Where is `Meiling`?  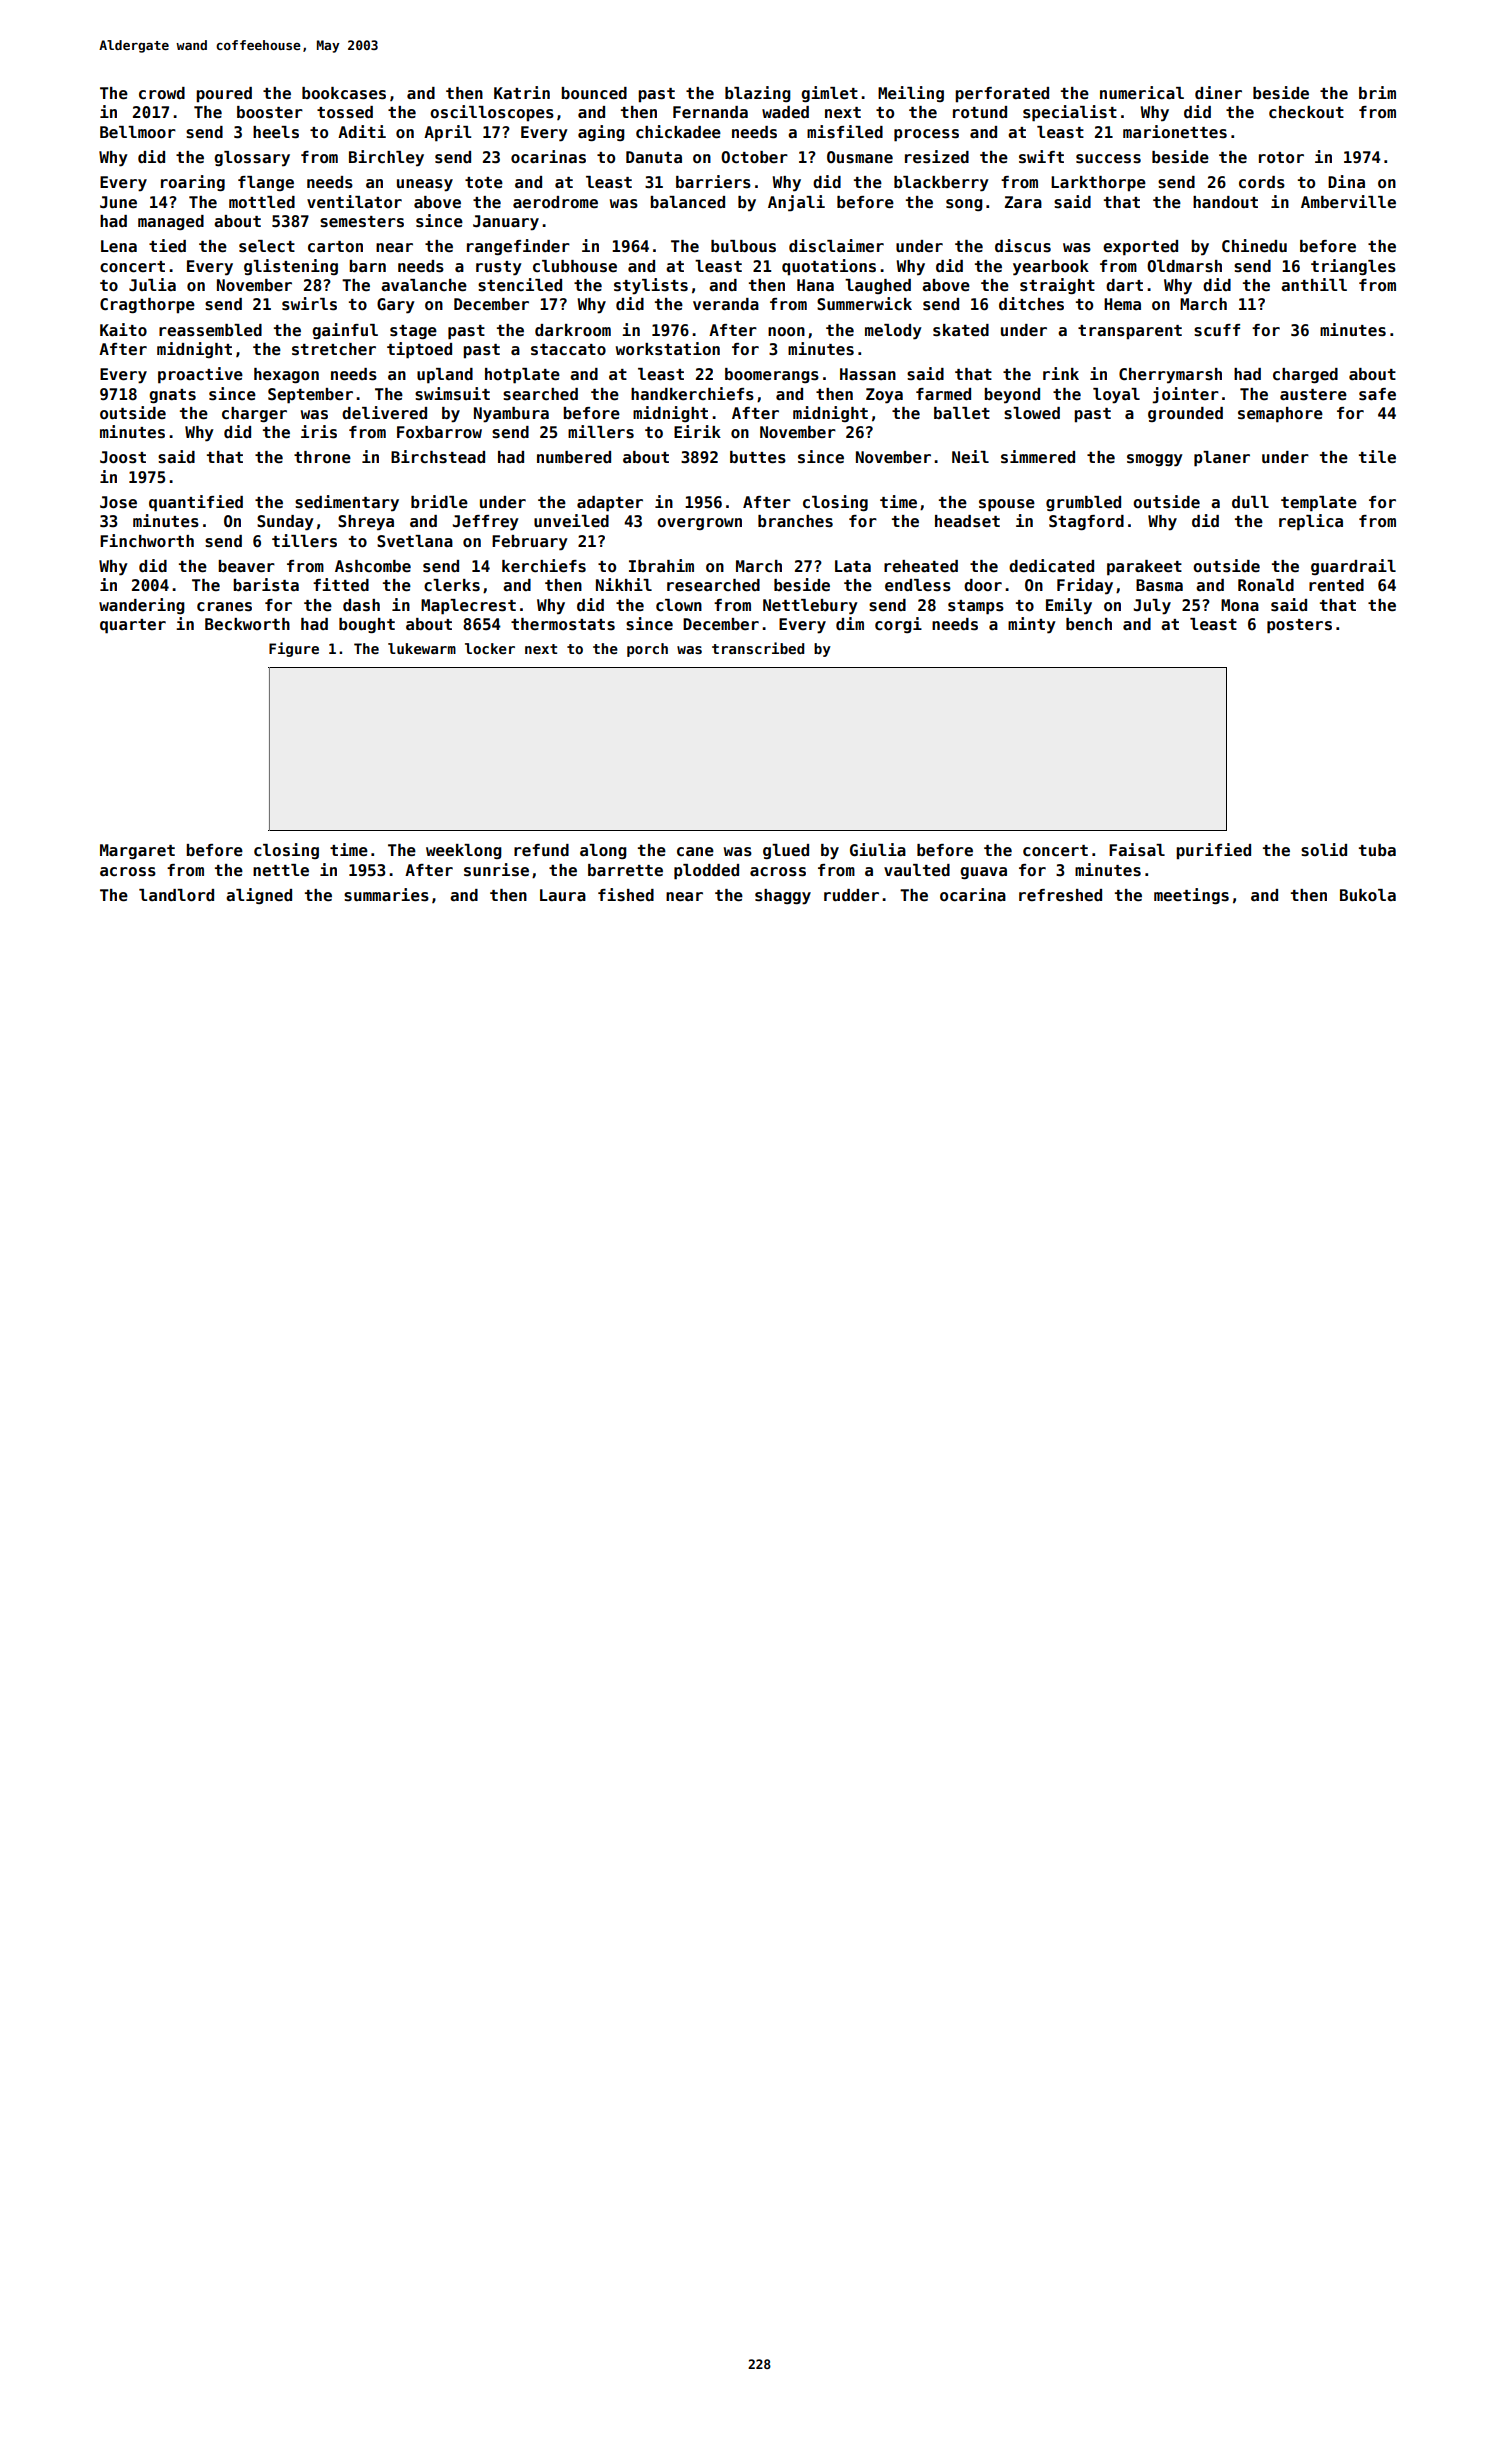 Meiling is located at coordinates (911, 94).
